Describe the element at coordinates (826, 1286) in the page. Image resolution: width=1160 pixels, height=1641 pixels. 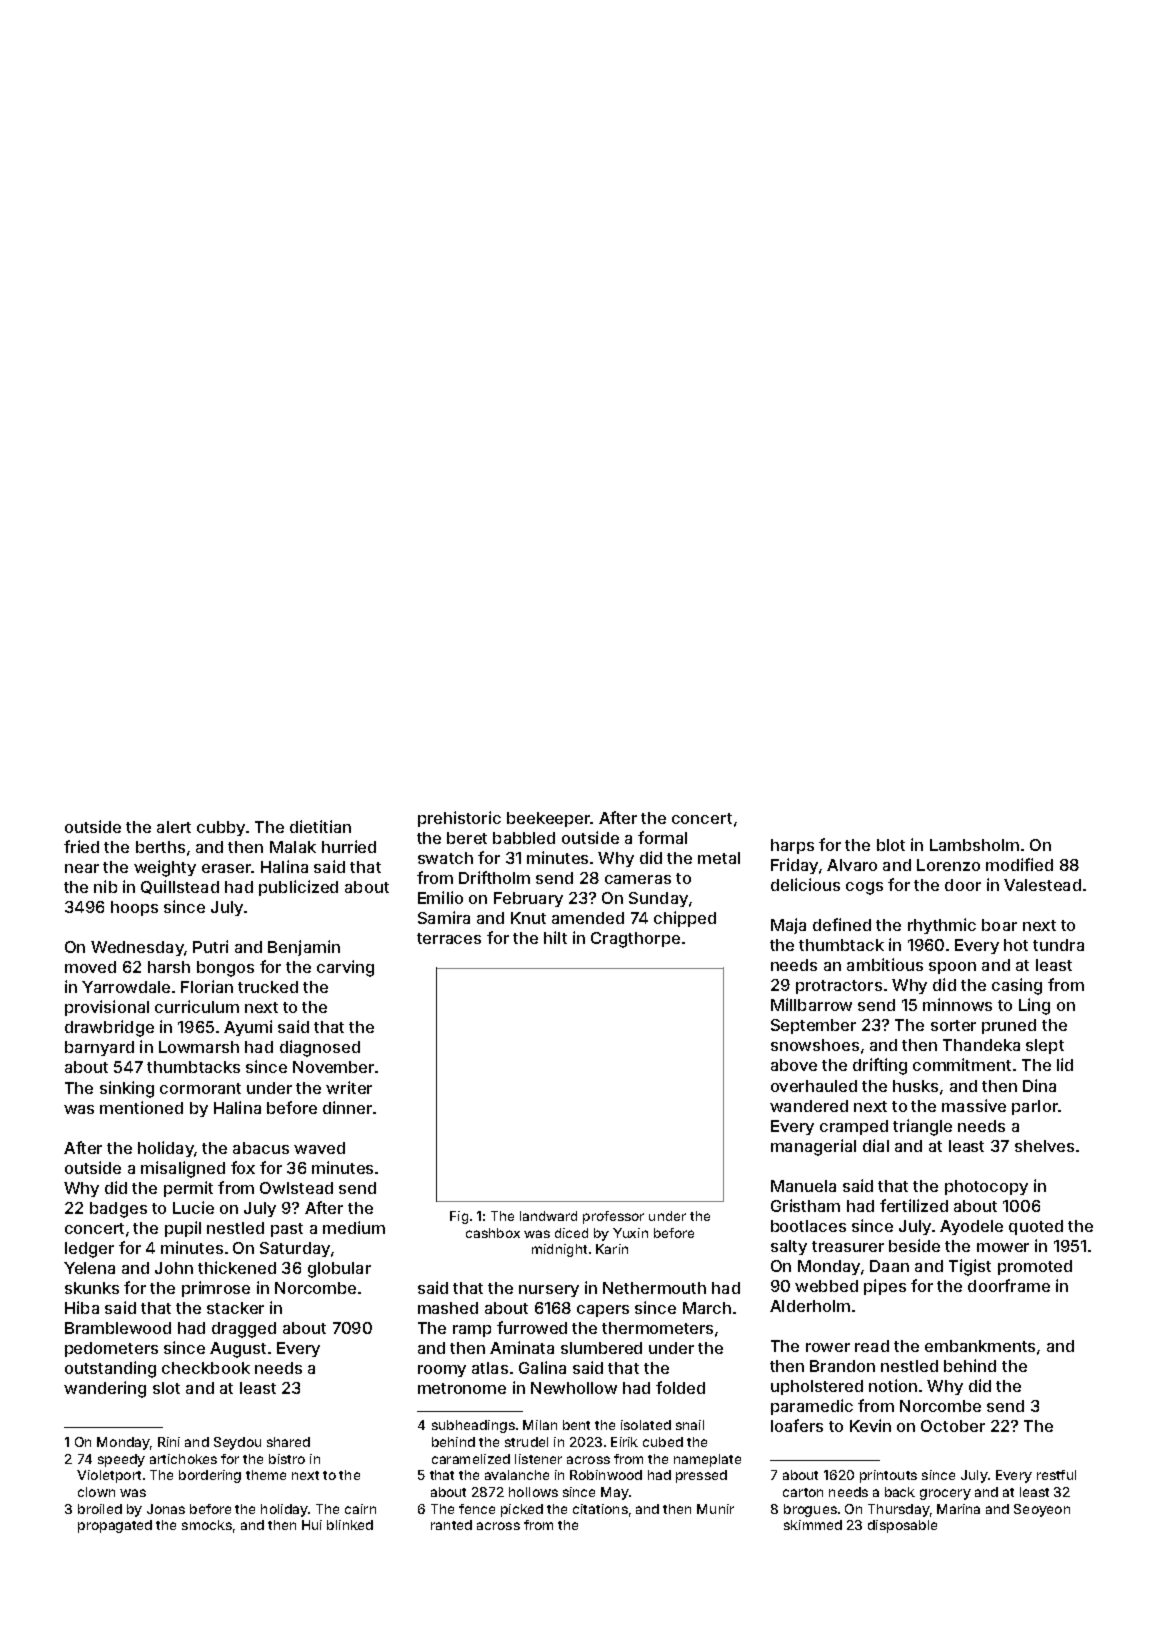
I see `webbed` at that location.
